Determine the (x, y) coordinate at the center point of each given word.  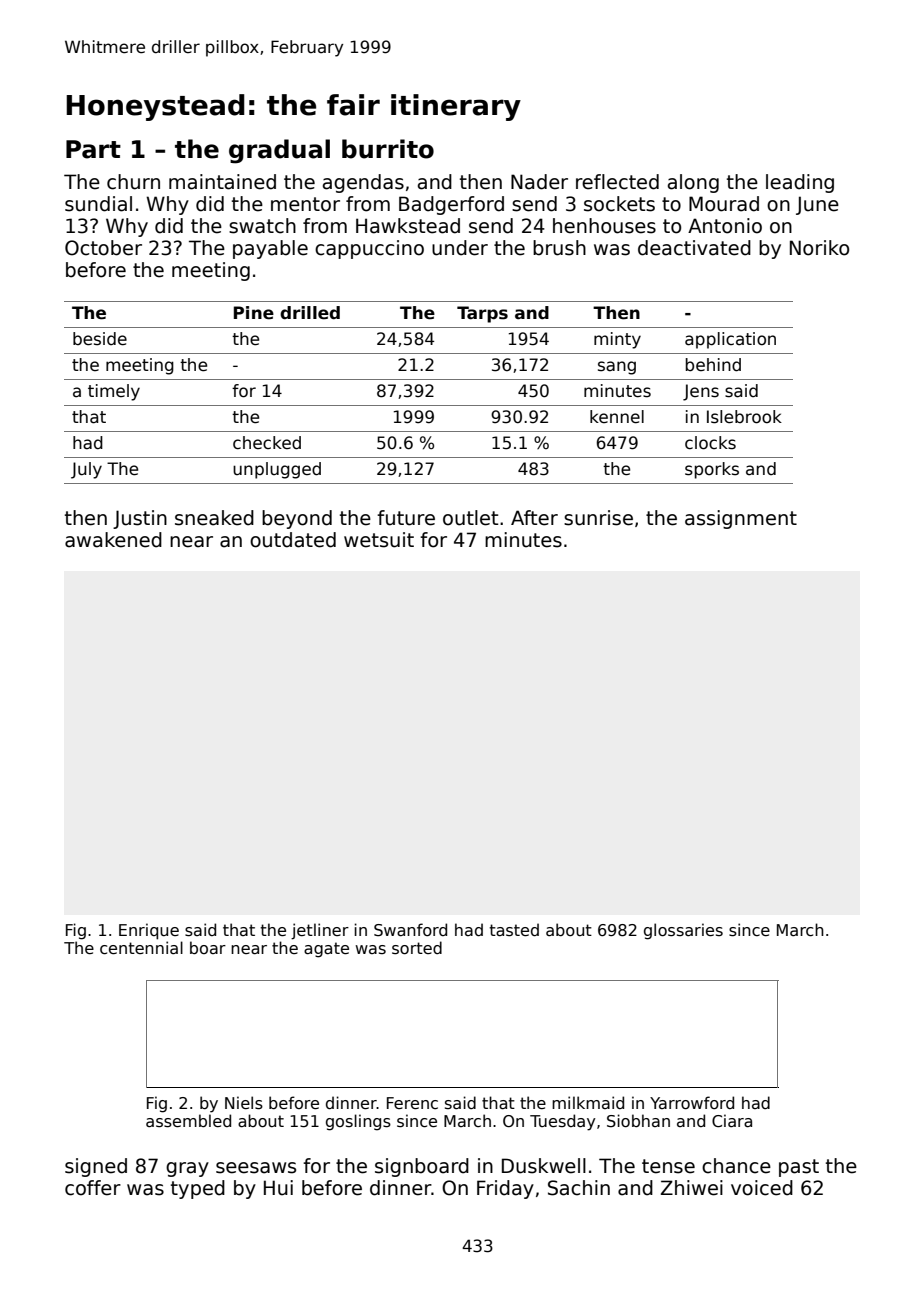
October (103, 248)
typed (198, 1189)
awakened (113, 540)
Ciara (732, 1121)
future (406, 518)
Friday (505, 1189)
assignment (741, 519)
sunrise (598, 518)
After (534, 518)
